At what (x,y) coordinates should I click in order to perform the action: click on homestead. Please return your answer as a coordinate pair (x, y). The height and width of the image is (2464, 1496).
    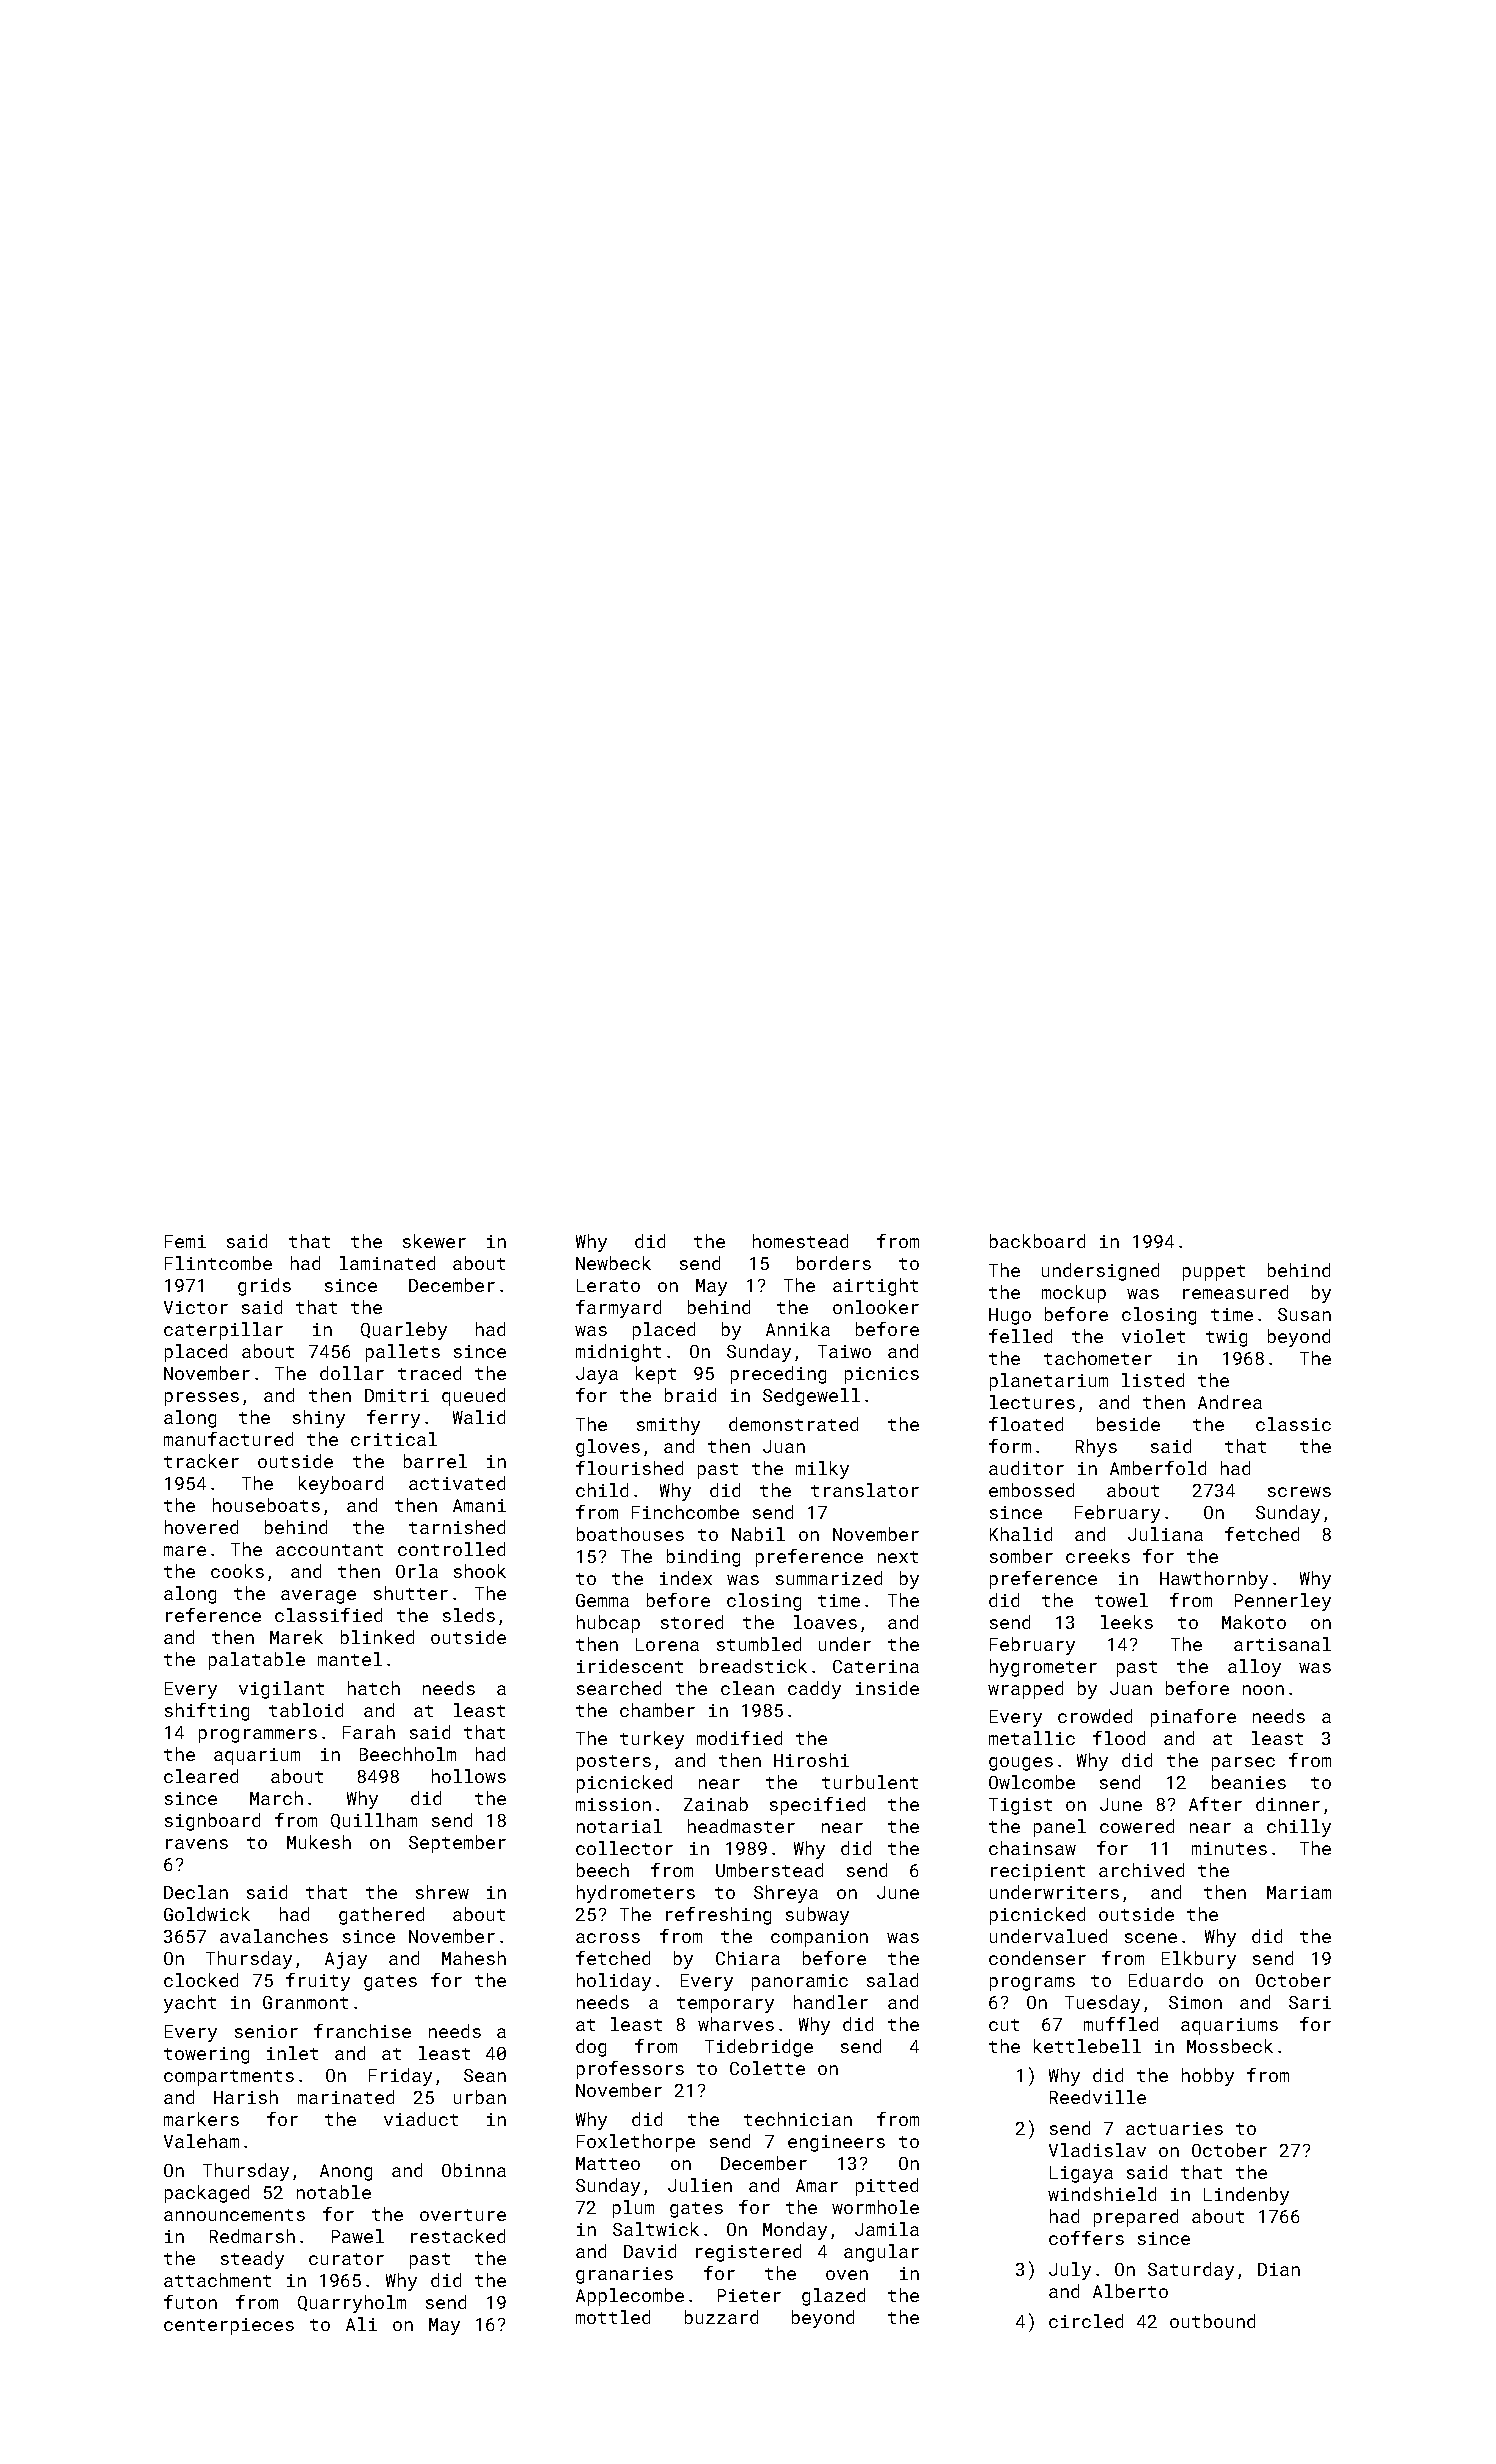
    Looking at the image, I should click on (800, 1241).
